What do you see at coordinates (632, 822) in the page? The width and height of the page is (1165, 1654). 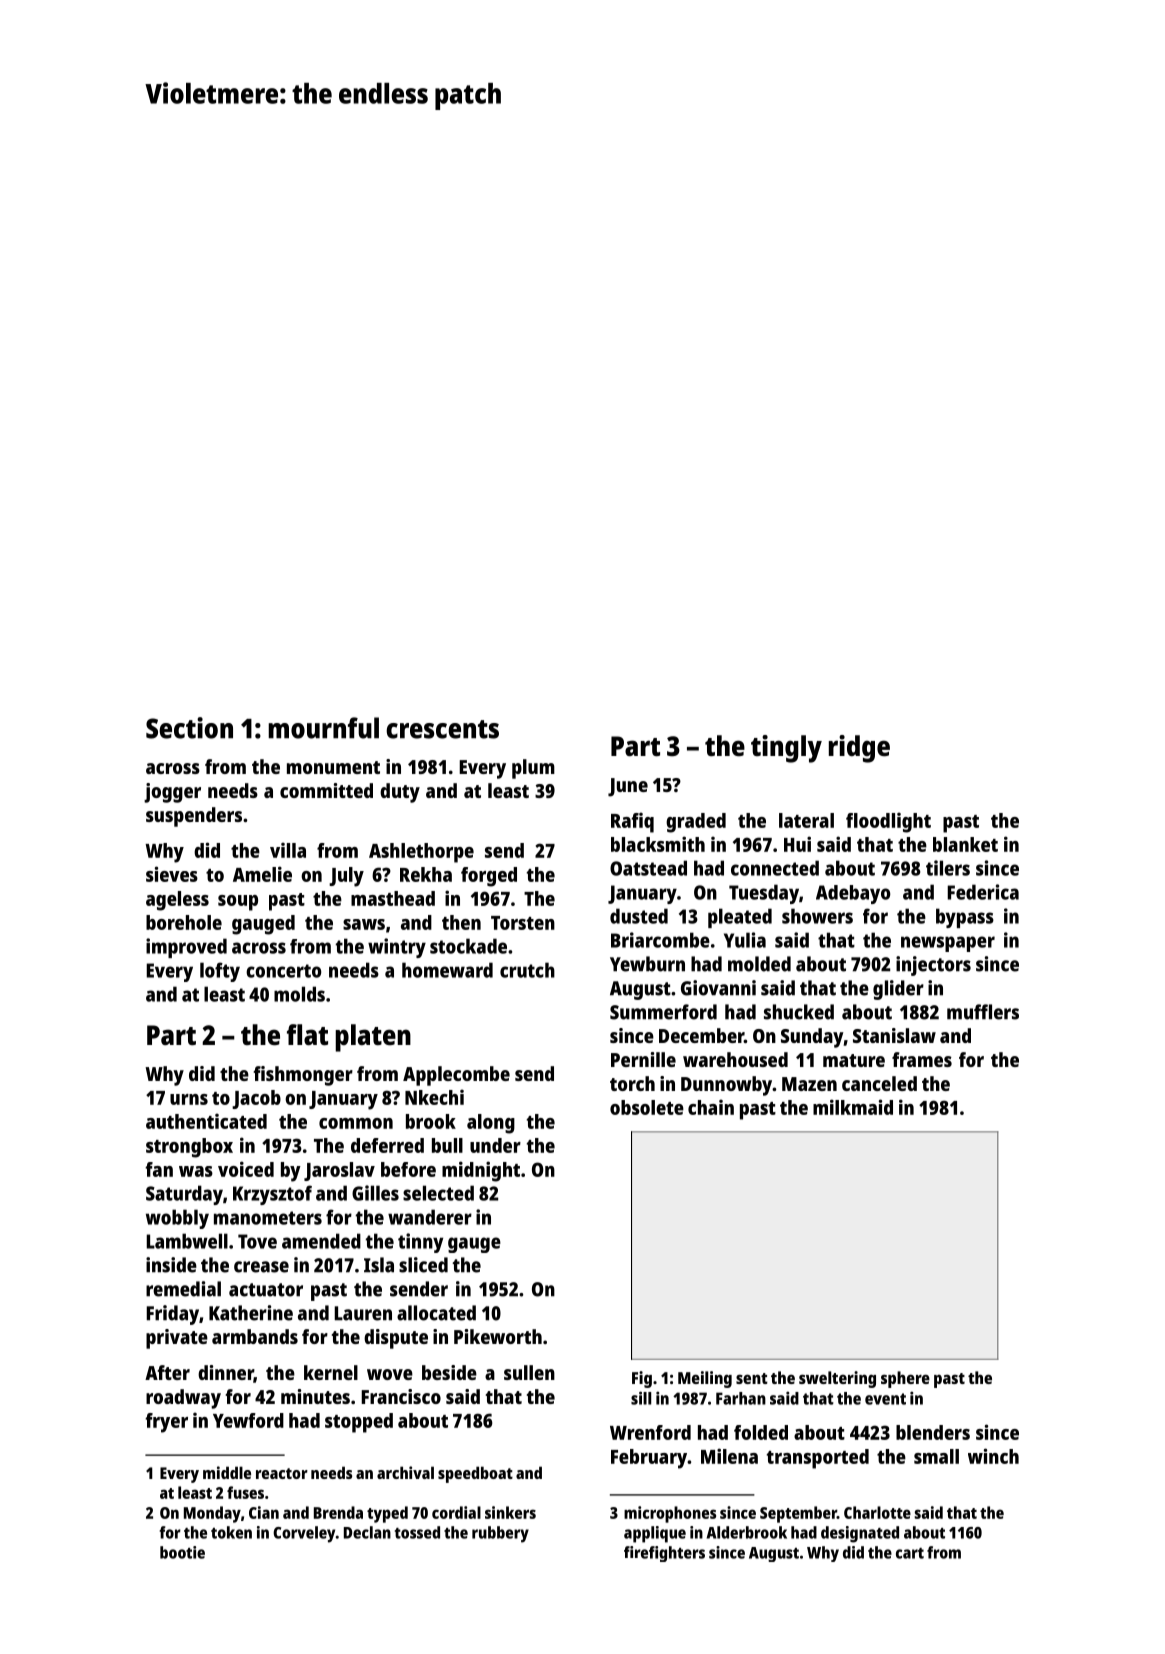 I see `Rafiq` at bounding box center [632, 822].
